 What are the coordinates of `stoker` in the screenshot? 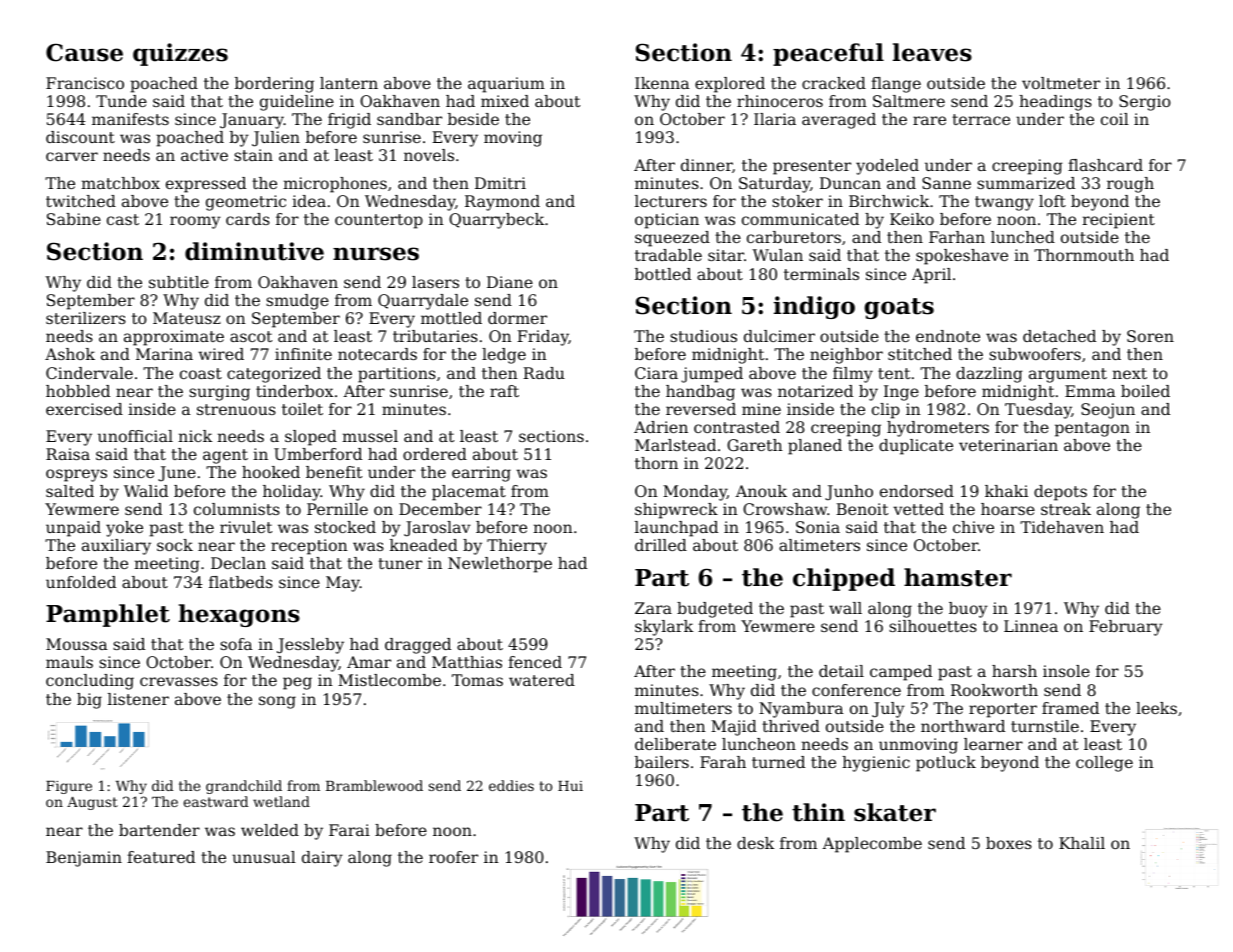 It's located at (797, 201).
